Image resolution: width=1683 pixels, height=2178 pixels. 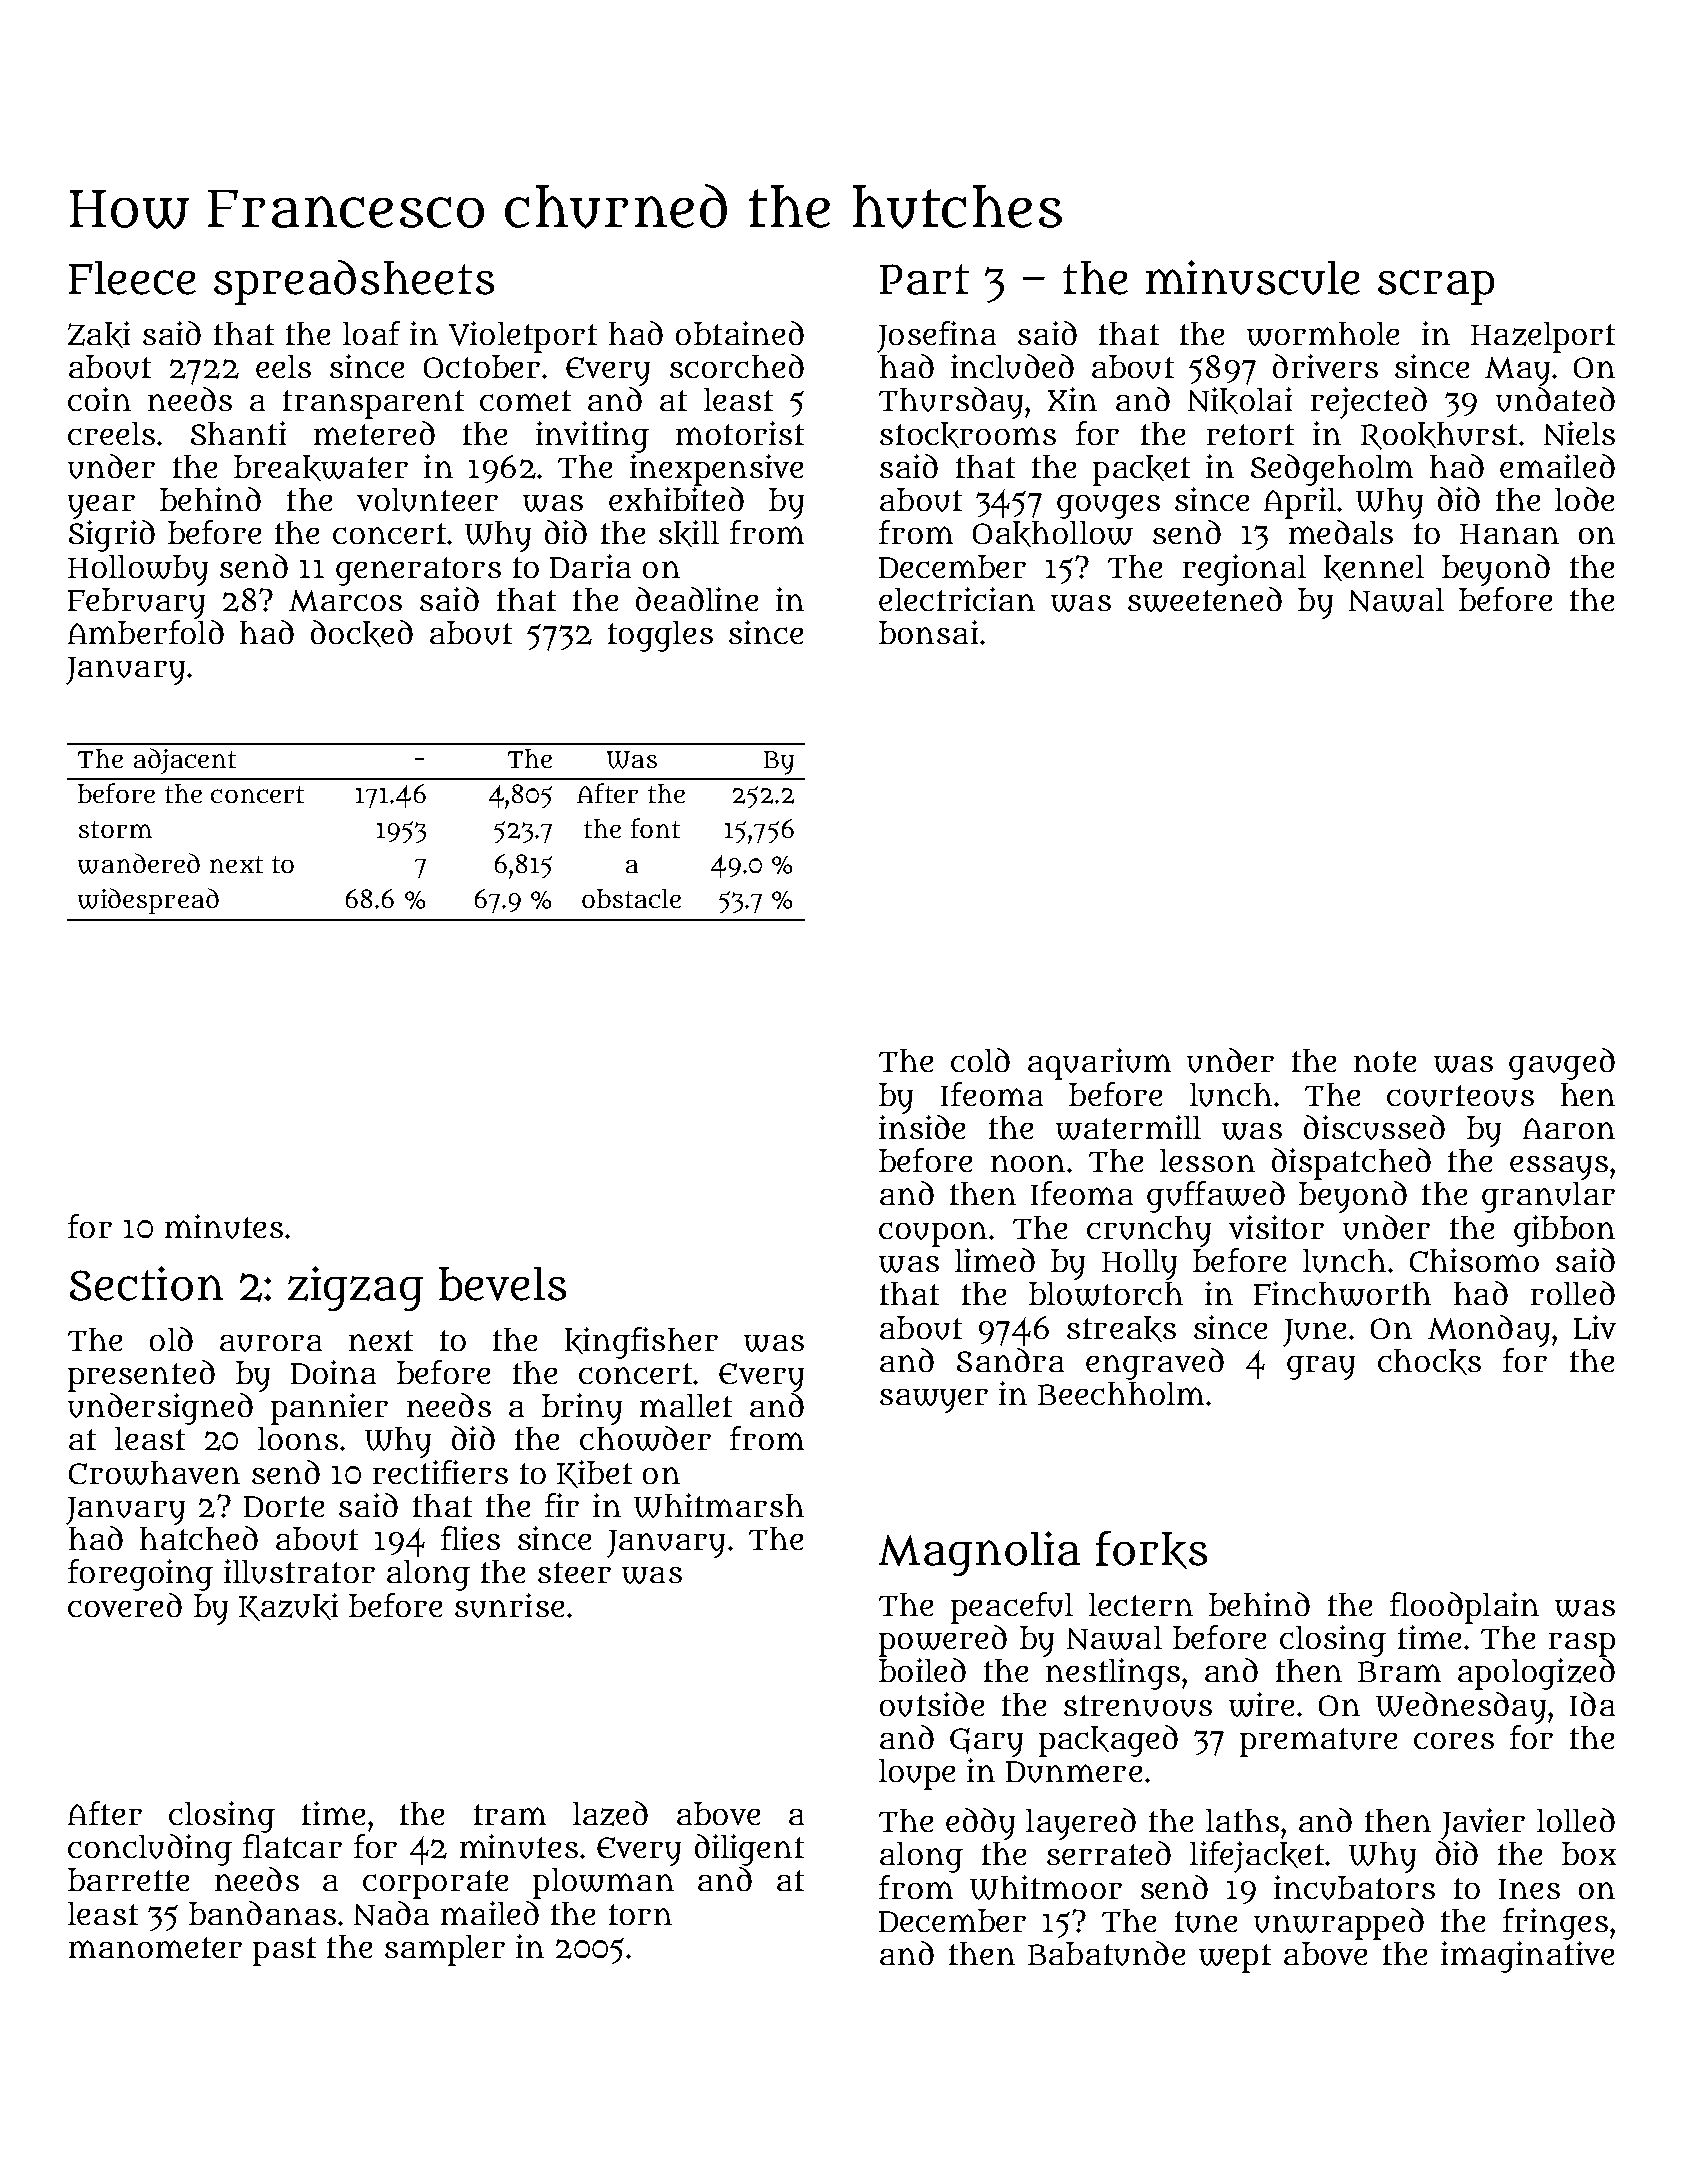 I want to click on Part, so click(x=924, y=279).
